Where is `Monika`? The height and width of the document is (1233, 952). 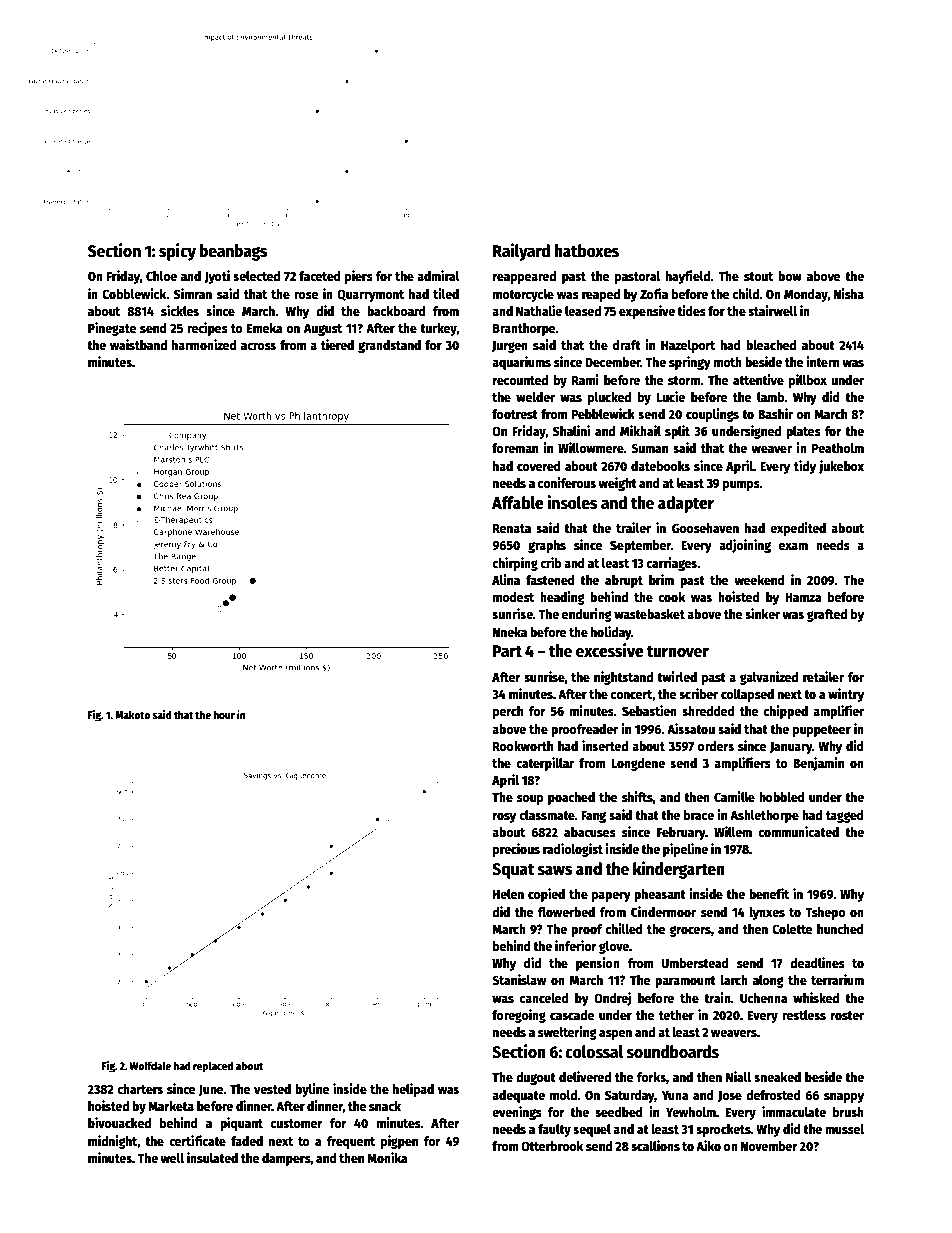 Monika is located at coordinates (387, 1157).
